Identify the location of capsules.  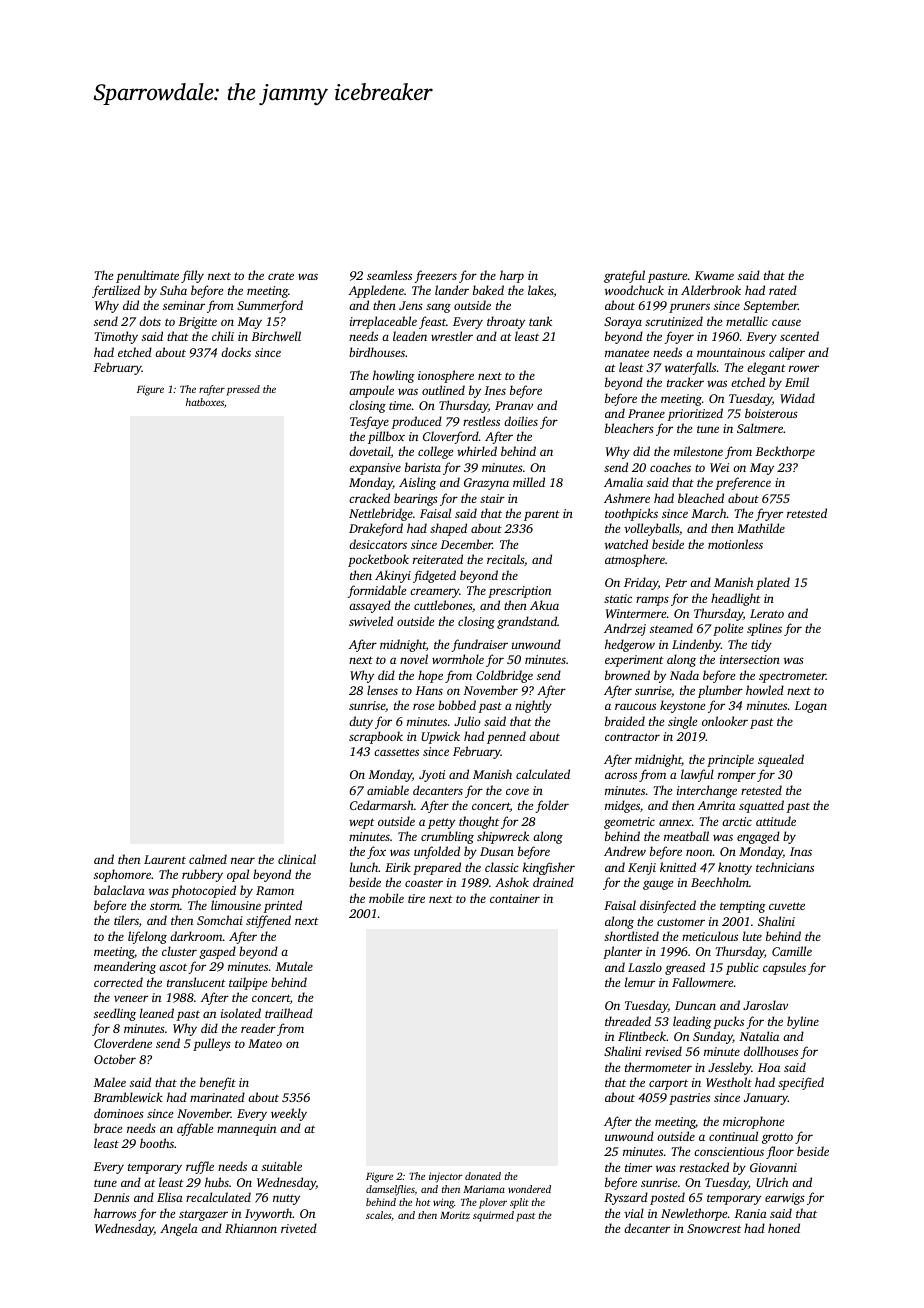
(784, 968).
